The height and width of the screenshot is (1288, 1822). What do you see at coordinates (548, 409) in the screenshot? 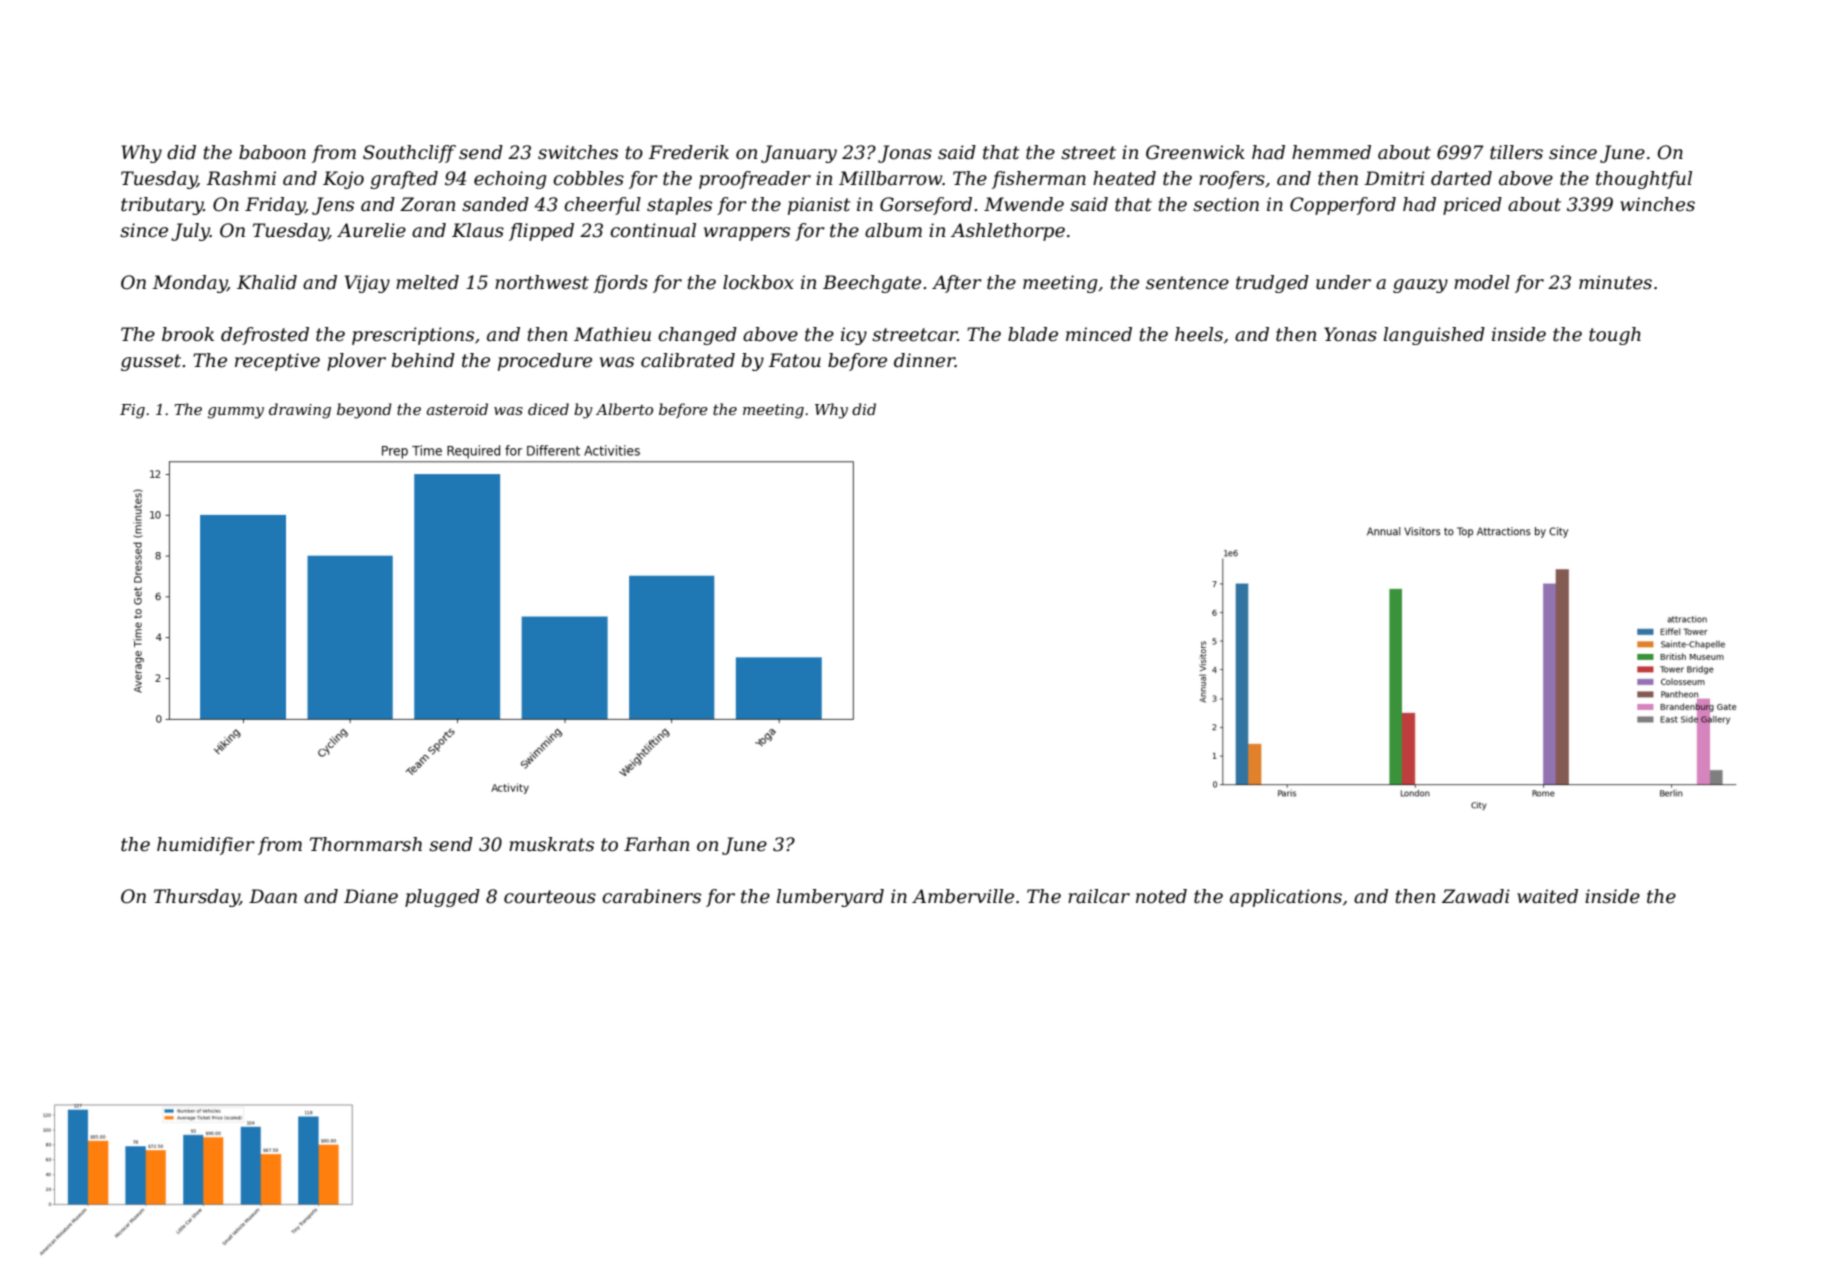
I see `diced` at bounding box center [548, 409].
